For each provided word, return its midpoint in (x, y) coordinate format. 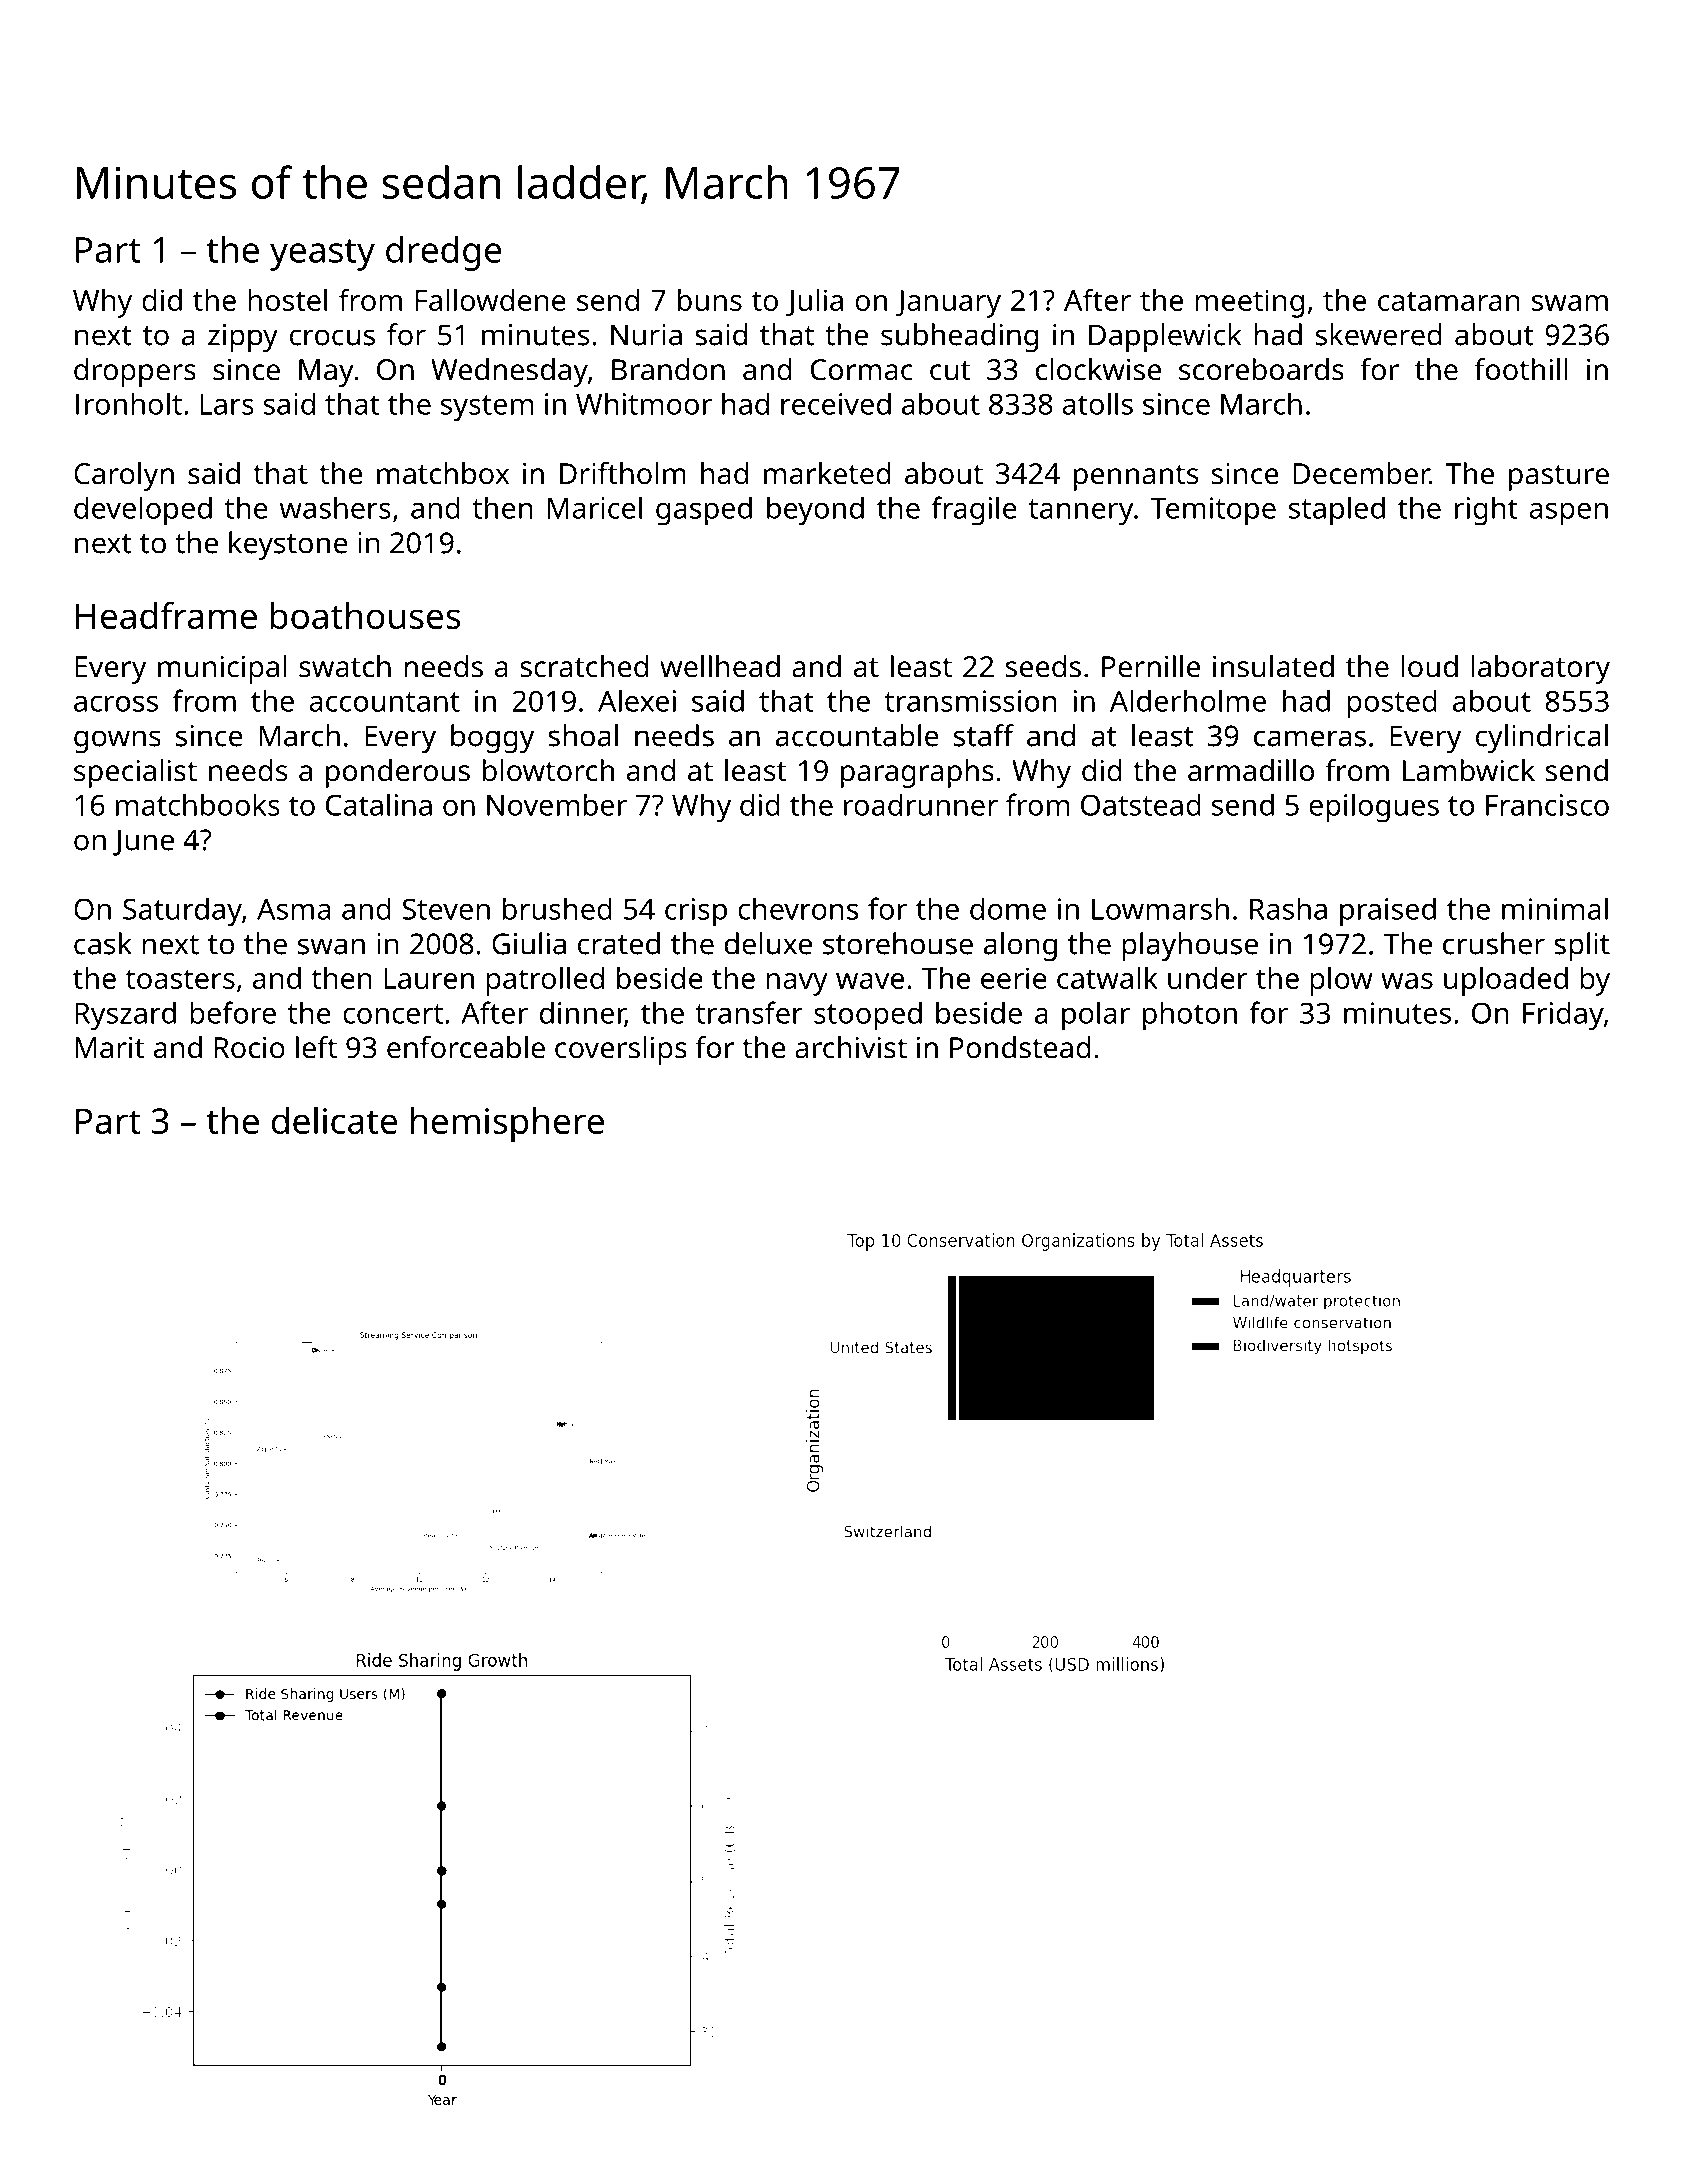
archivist (851, 1047)
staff (984, 735)
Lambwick (1469, 770)
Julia (814, 302)
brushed (557, 908)
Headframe (166, 615)
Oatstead (1141, 804)
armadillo (1251, 770)
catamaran (1449, 301)
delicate (334, 1120)
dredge (443, 253)
